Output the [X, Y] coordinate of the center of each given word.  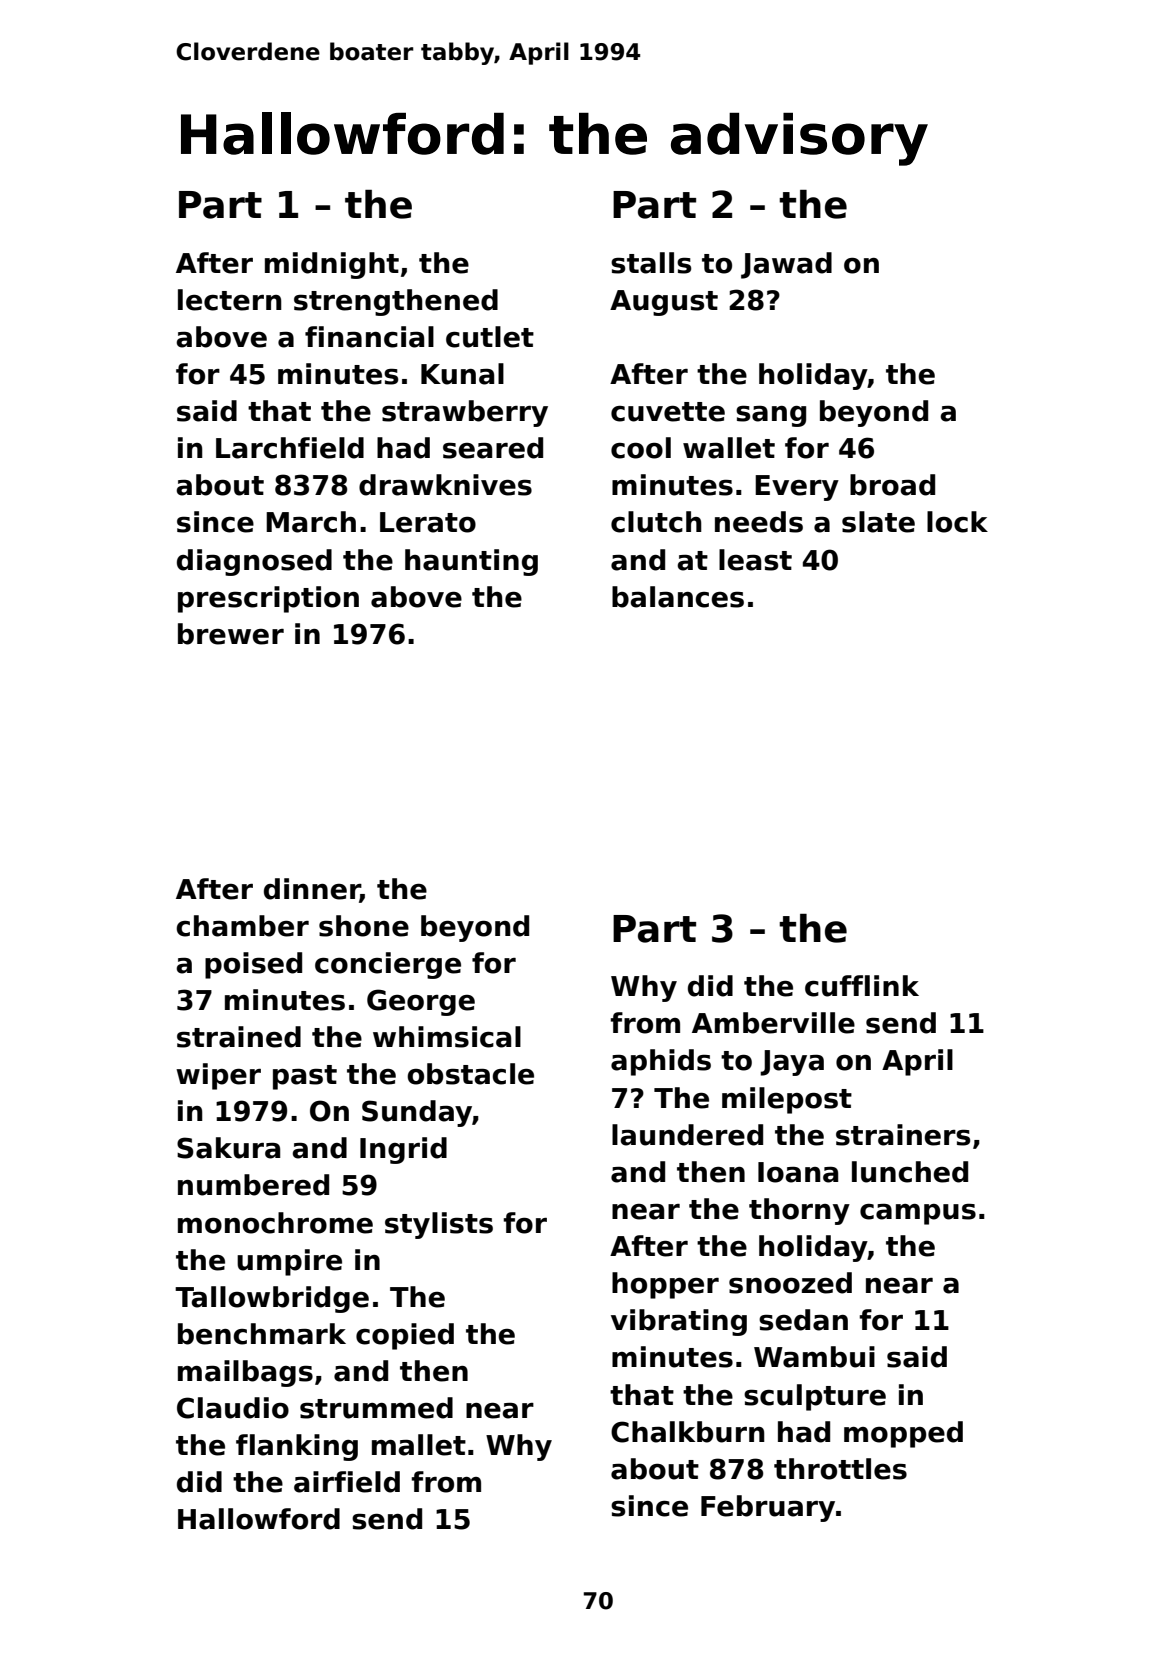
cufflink [862, 986]
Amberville [773, 1023]
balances [678, 597]
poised [253, 965]
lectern [230, 300]
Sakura [228, 1148]
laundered [687, 1135]
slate [878, 522]
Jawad [786, 265]
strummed [376, 1408]
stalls [651, 263]
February [768, 1508]
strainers [903, 1135]
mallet [419, 1445]
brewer [231, 634]
